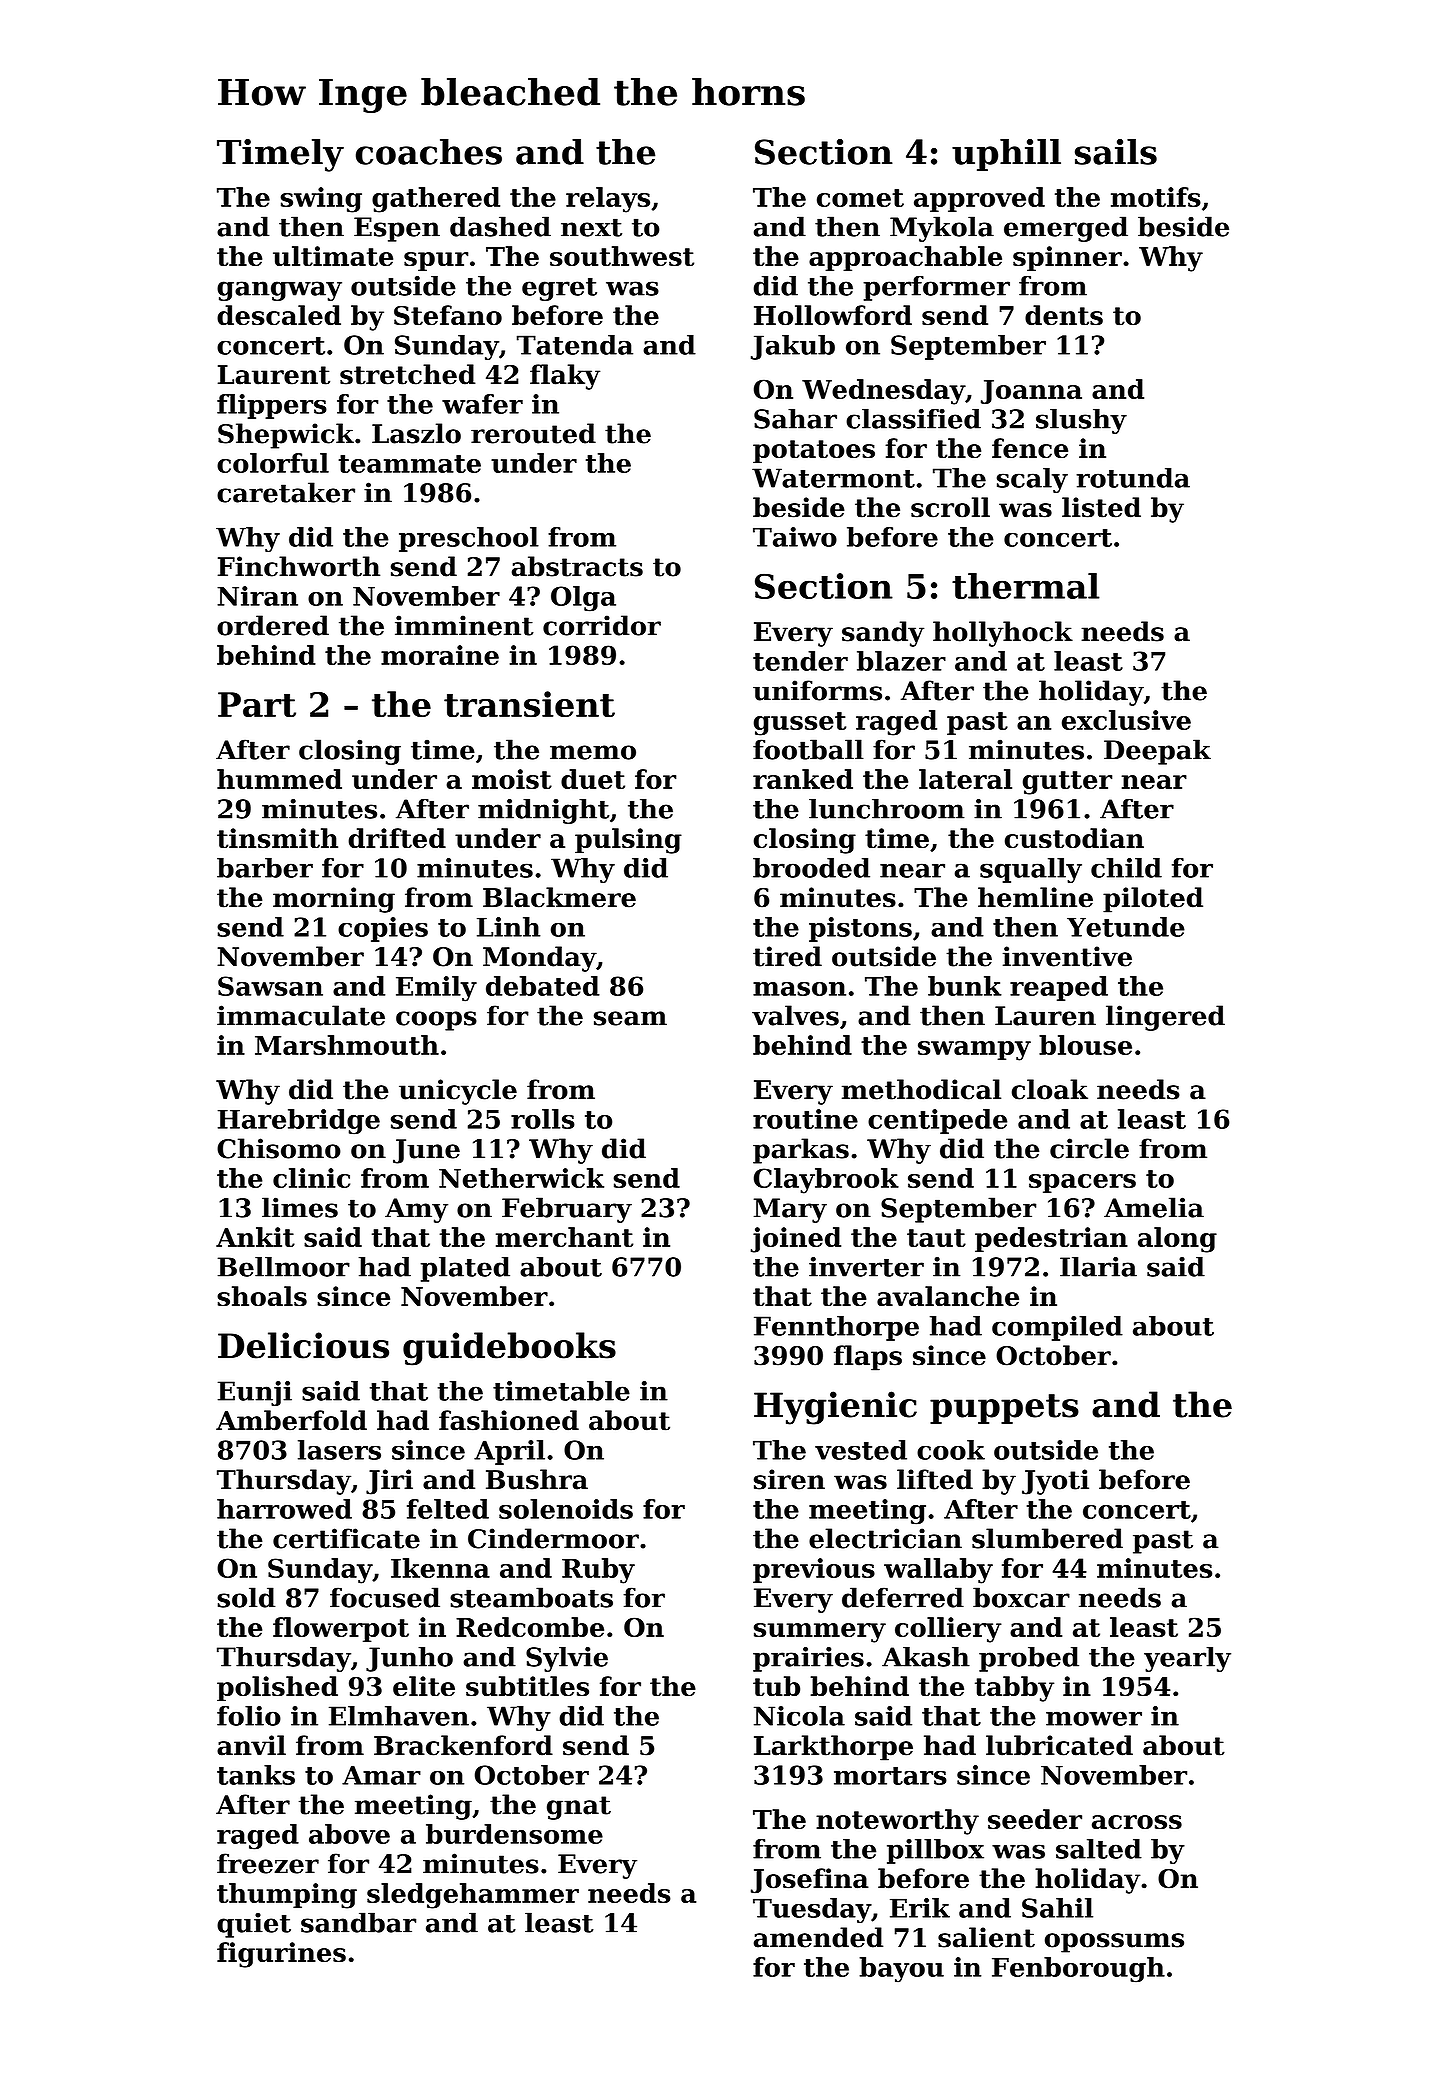 This page has height=2100, width=1450. I want to click on compiled, so click(1057, 1328).
